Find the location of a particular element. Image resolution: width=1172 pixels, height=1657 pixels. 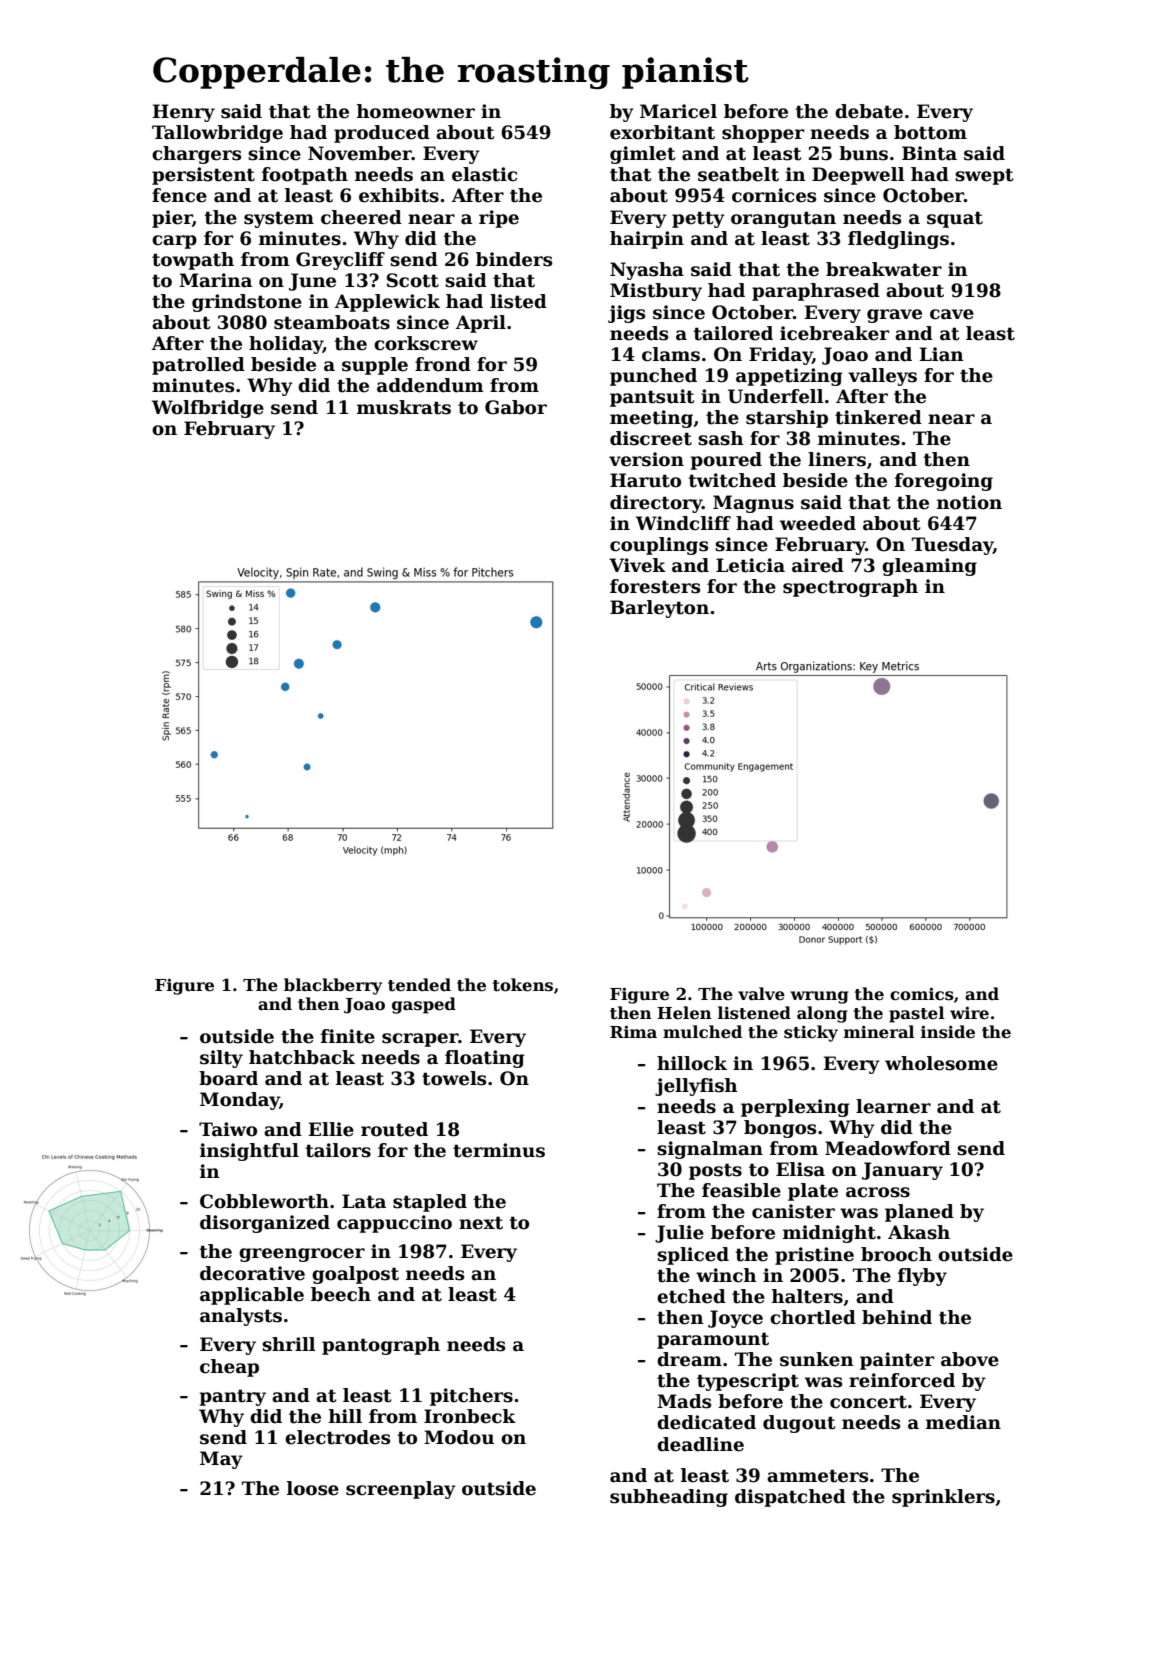

etched is located at coordinates (691, 1296).
